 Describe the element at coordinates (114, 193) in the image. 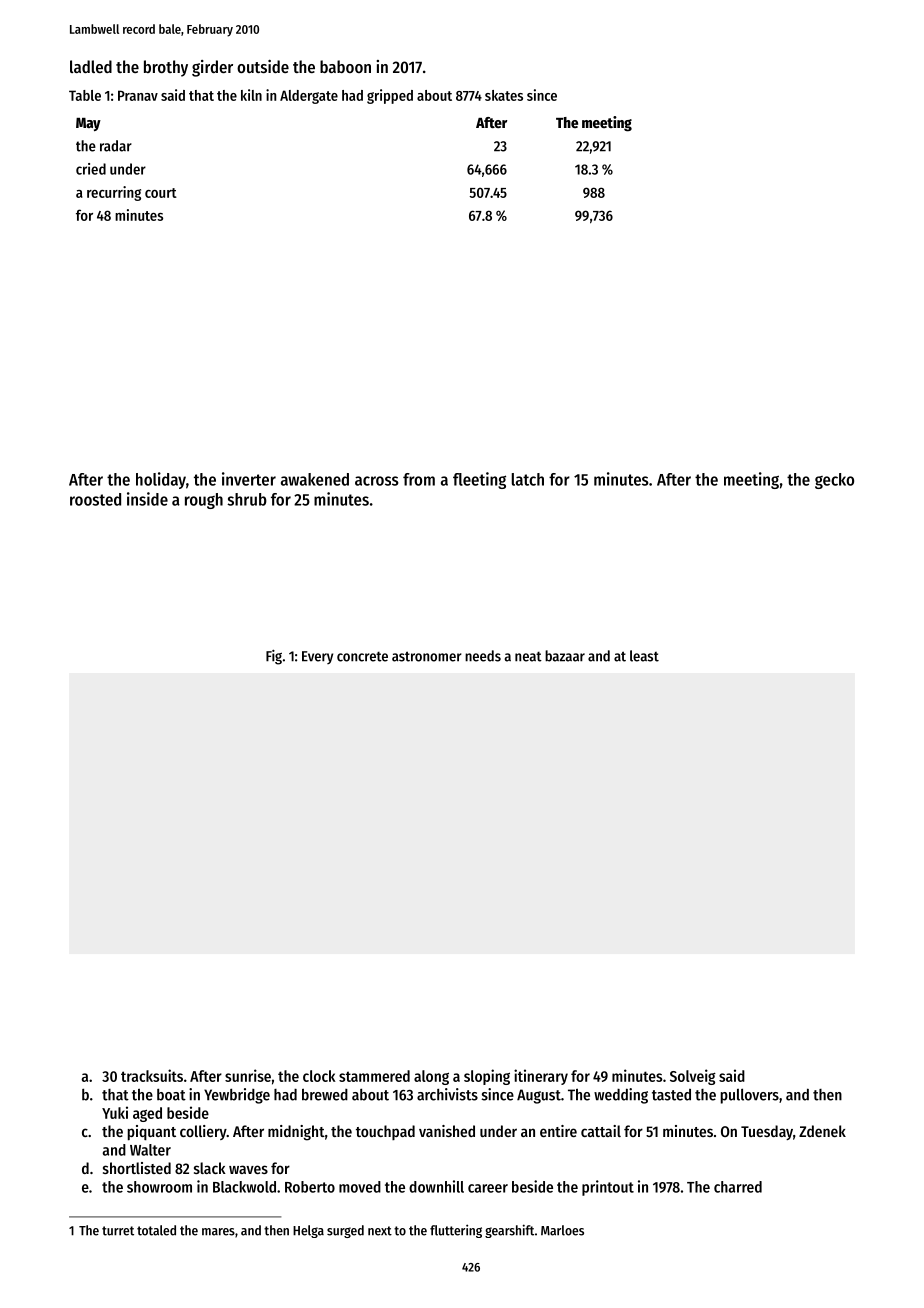

I see `recurring` at that location.
